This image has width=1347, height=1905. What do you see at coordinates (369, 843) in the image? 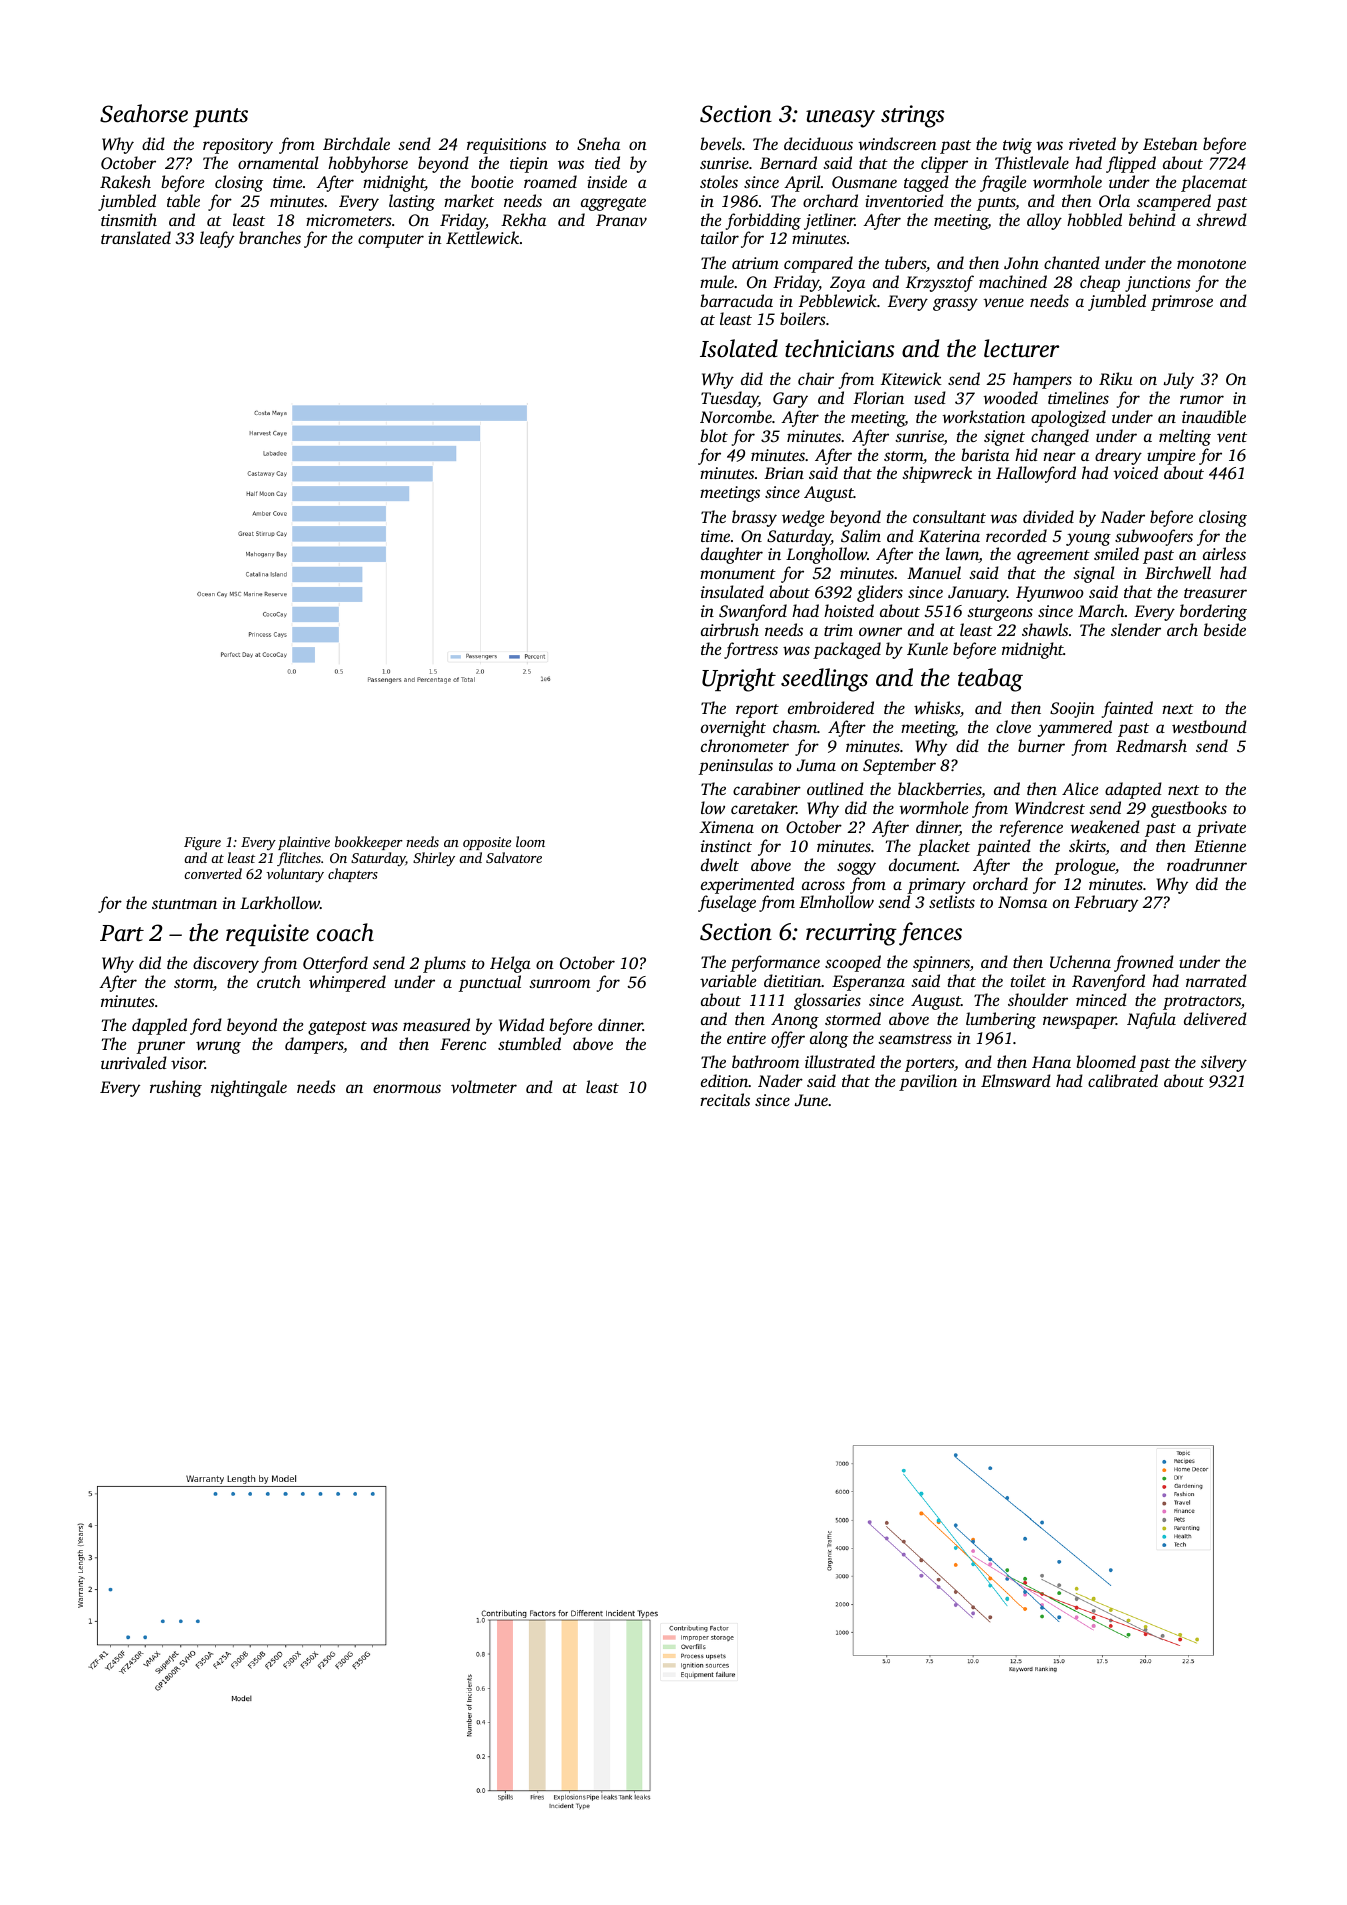
I see `bookkeeper` at bounding box center [369, 843].
